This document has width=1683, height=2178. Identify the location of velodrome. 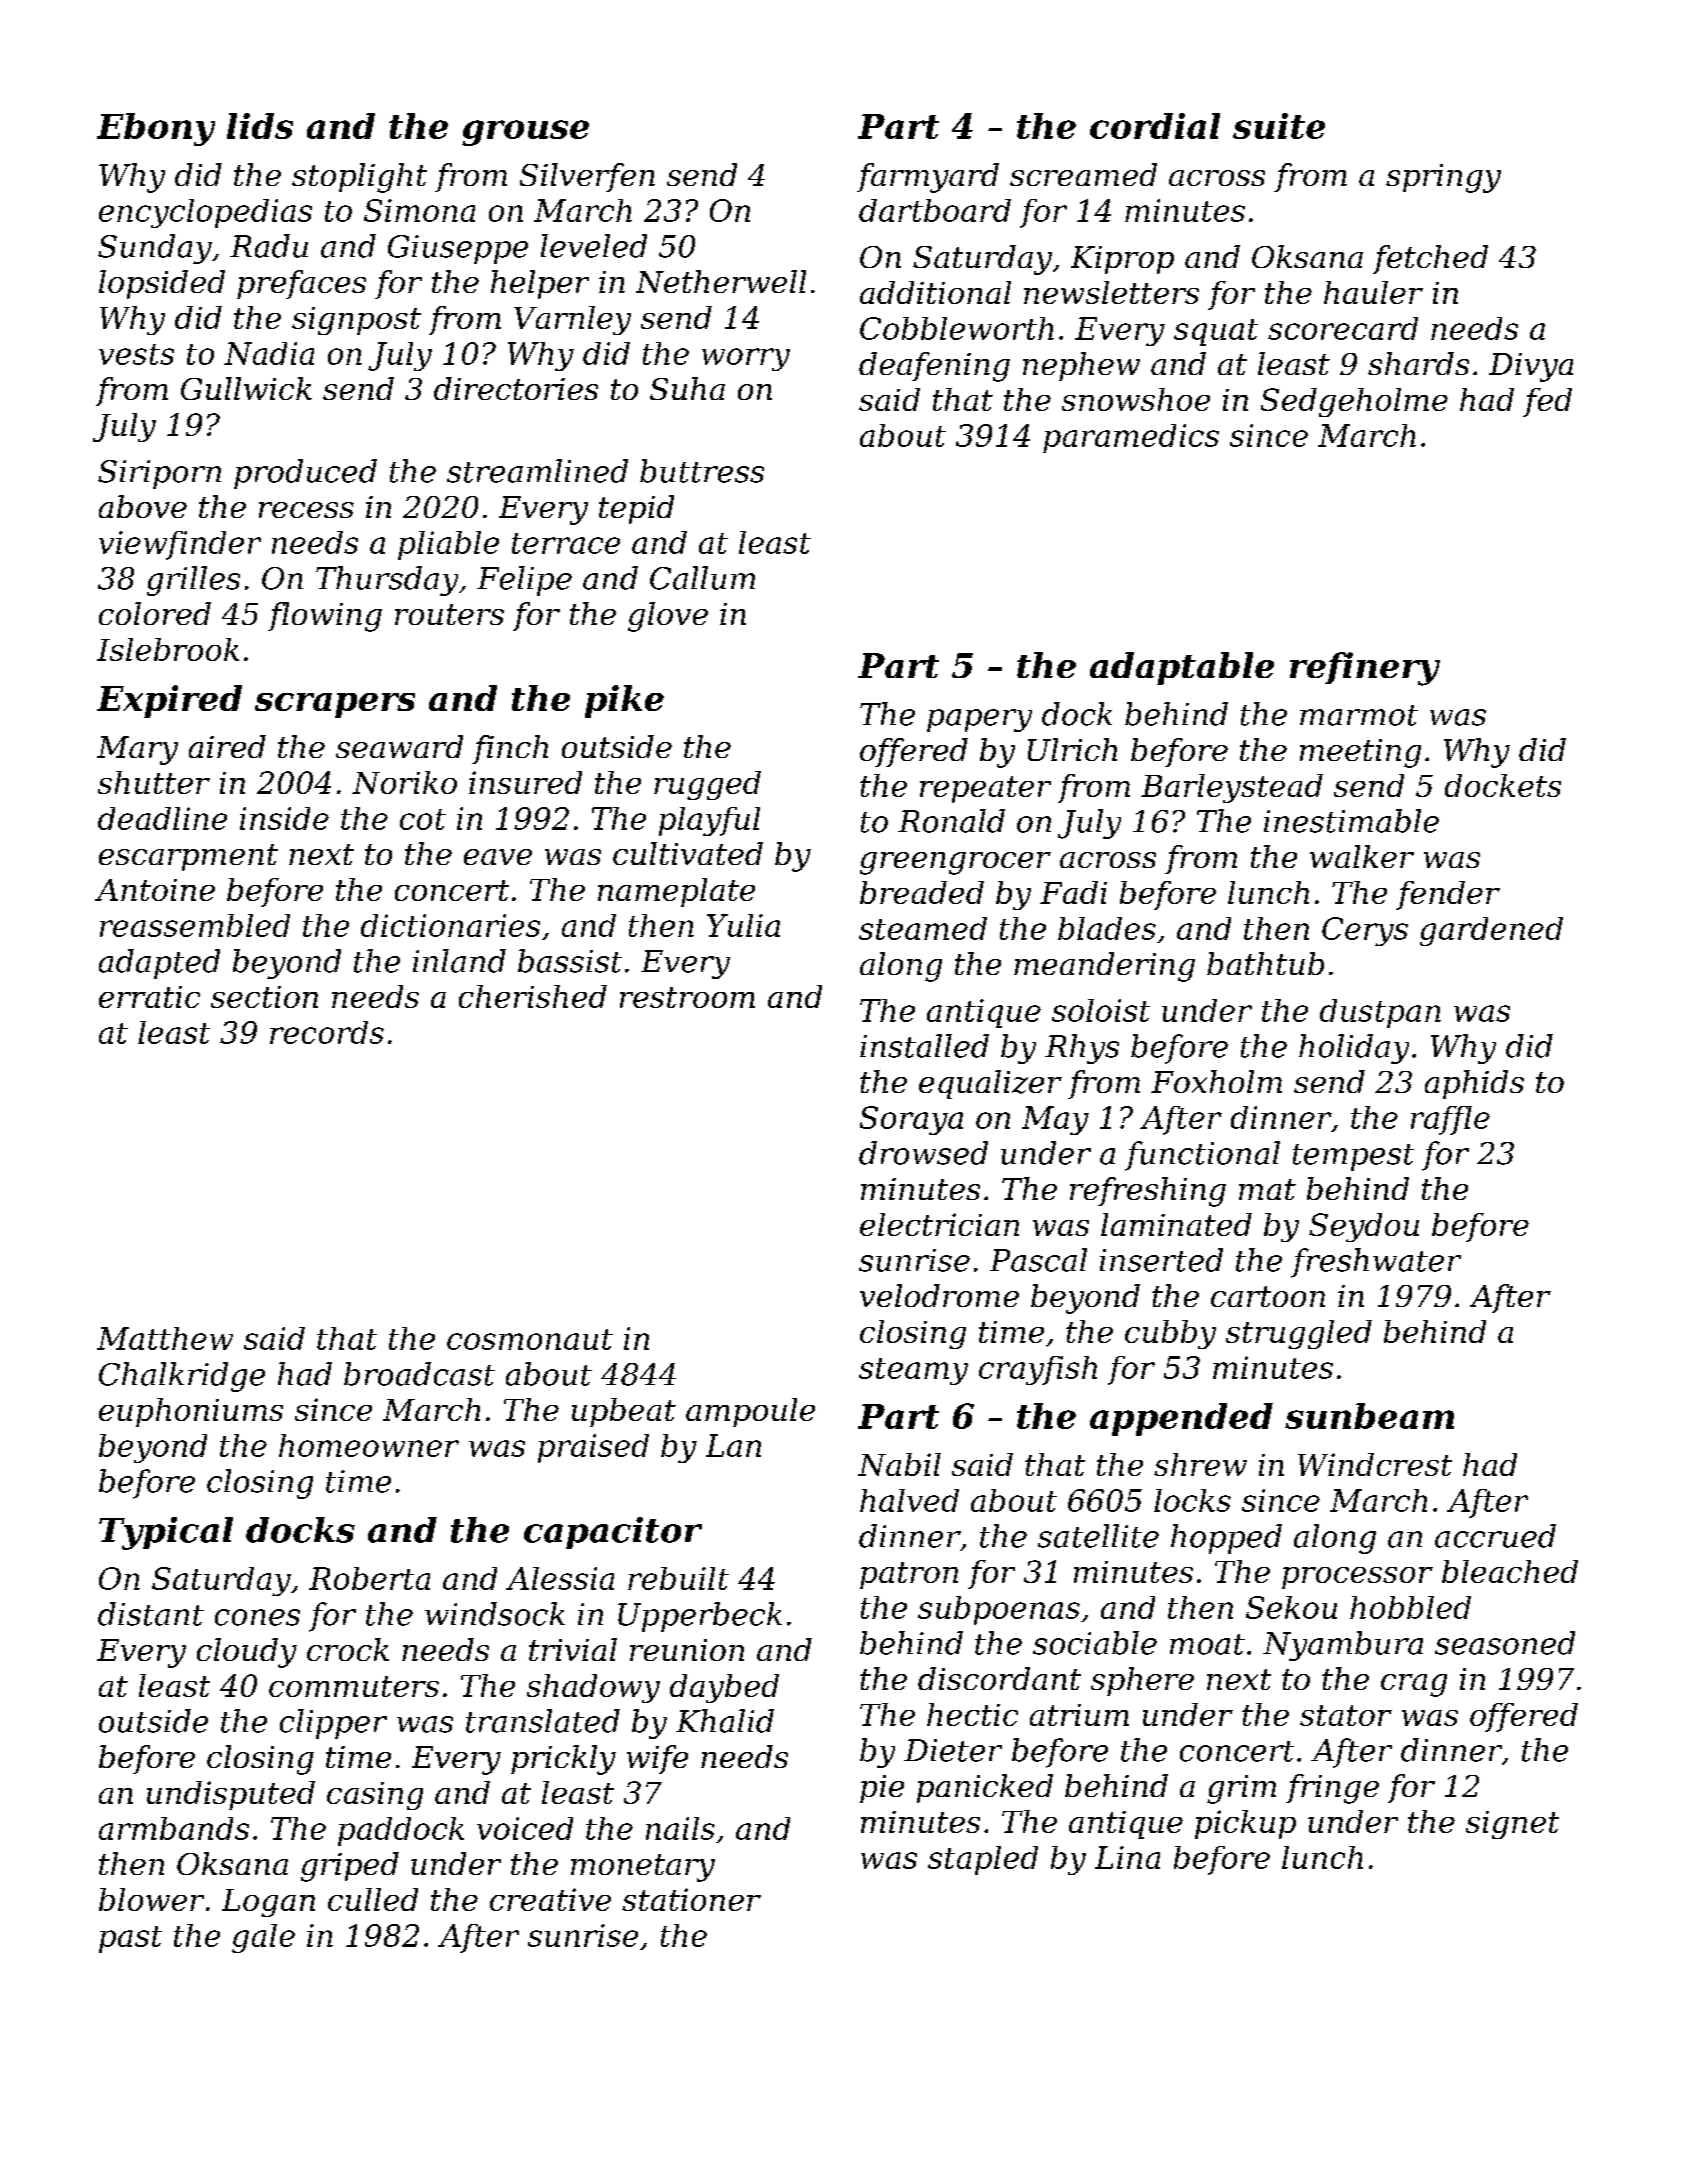
(939, 1295).
